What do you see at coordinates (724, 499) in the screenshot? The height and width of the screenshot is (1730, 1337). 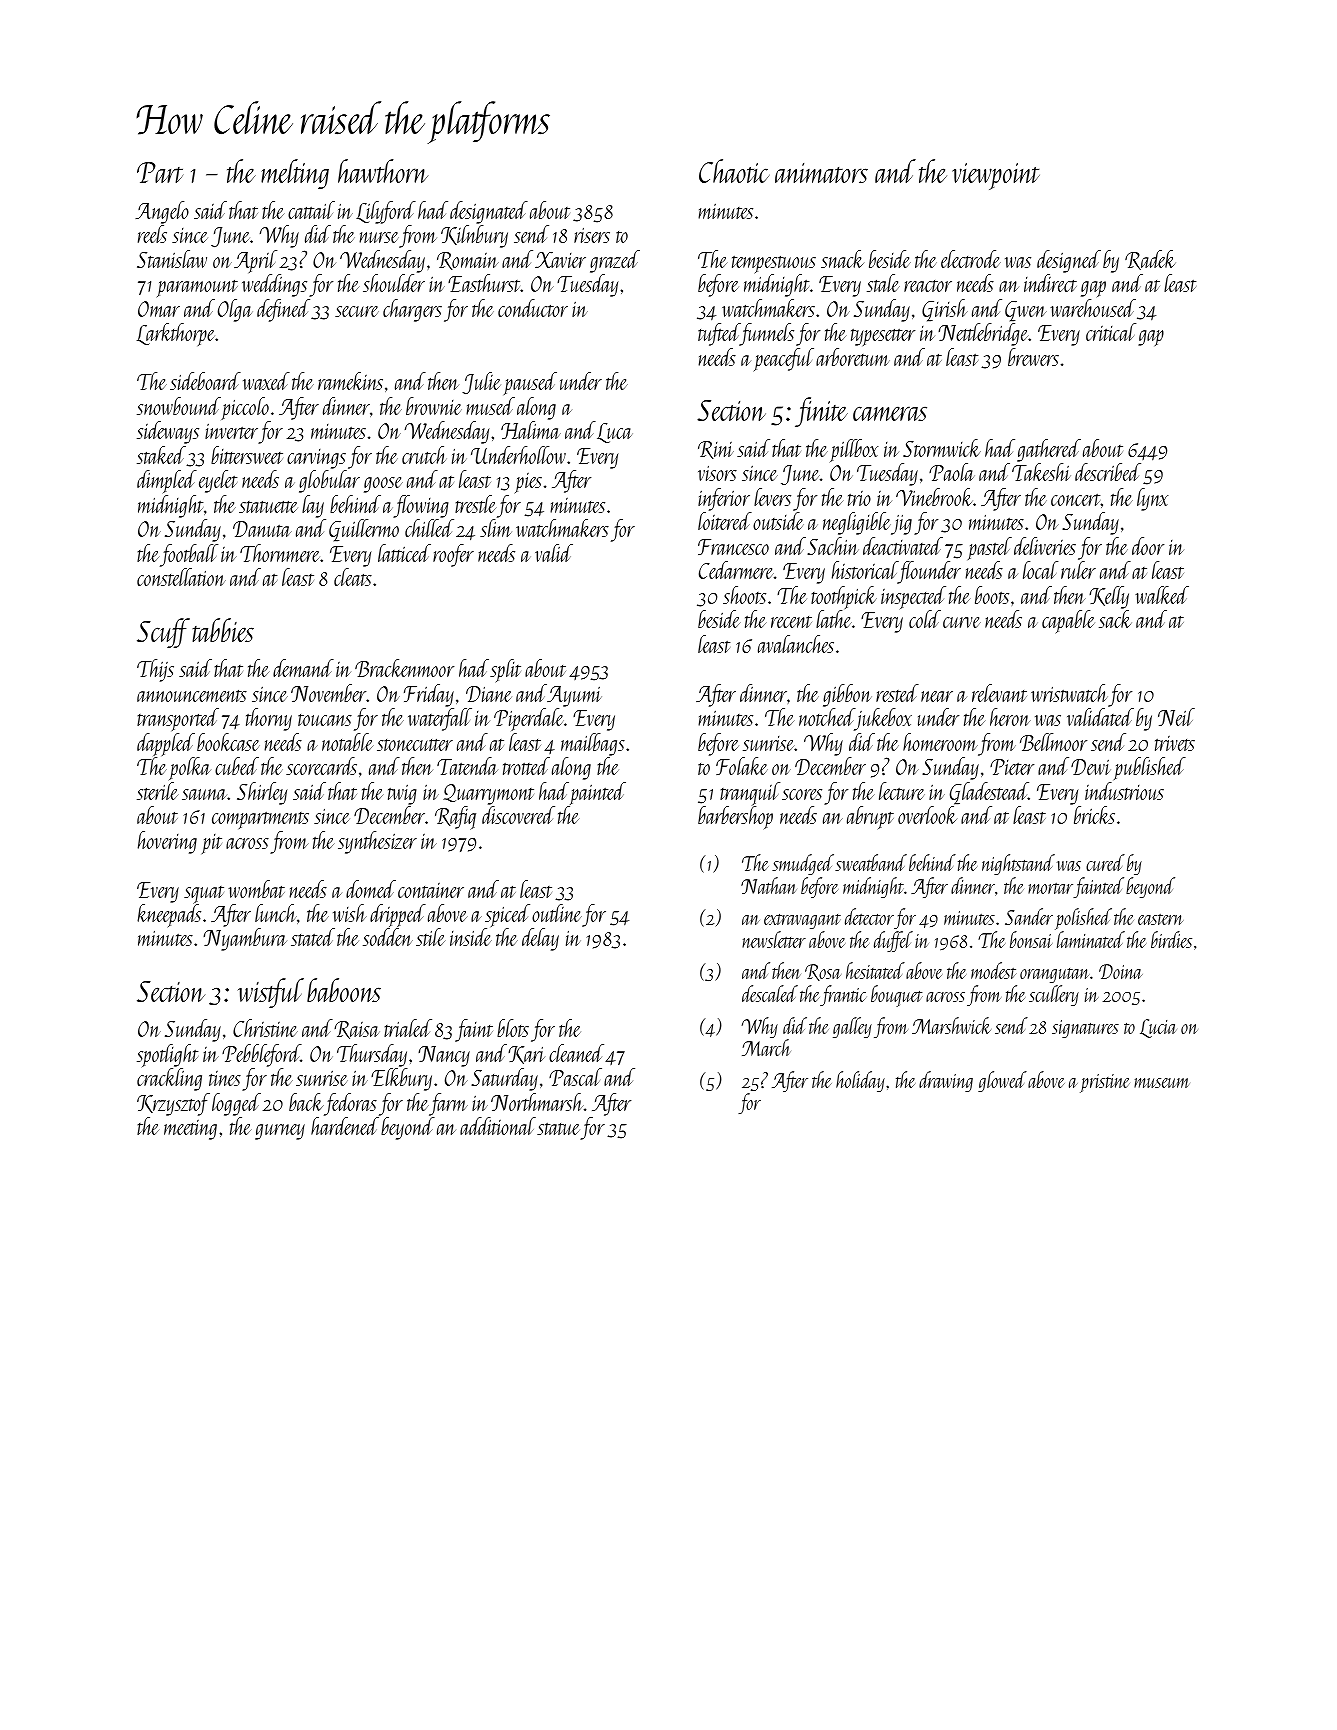 I see `inferior` at bounding box center [724, 499].
